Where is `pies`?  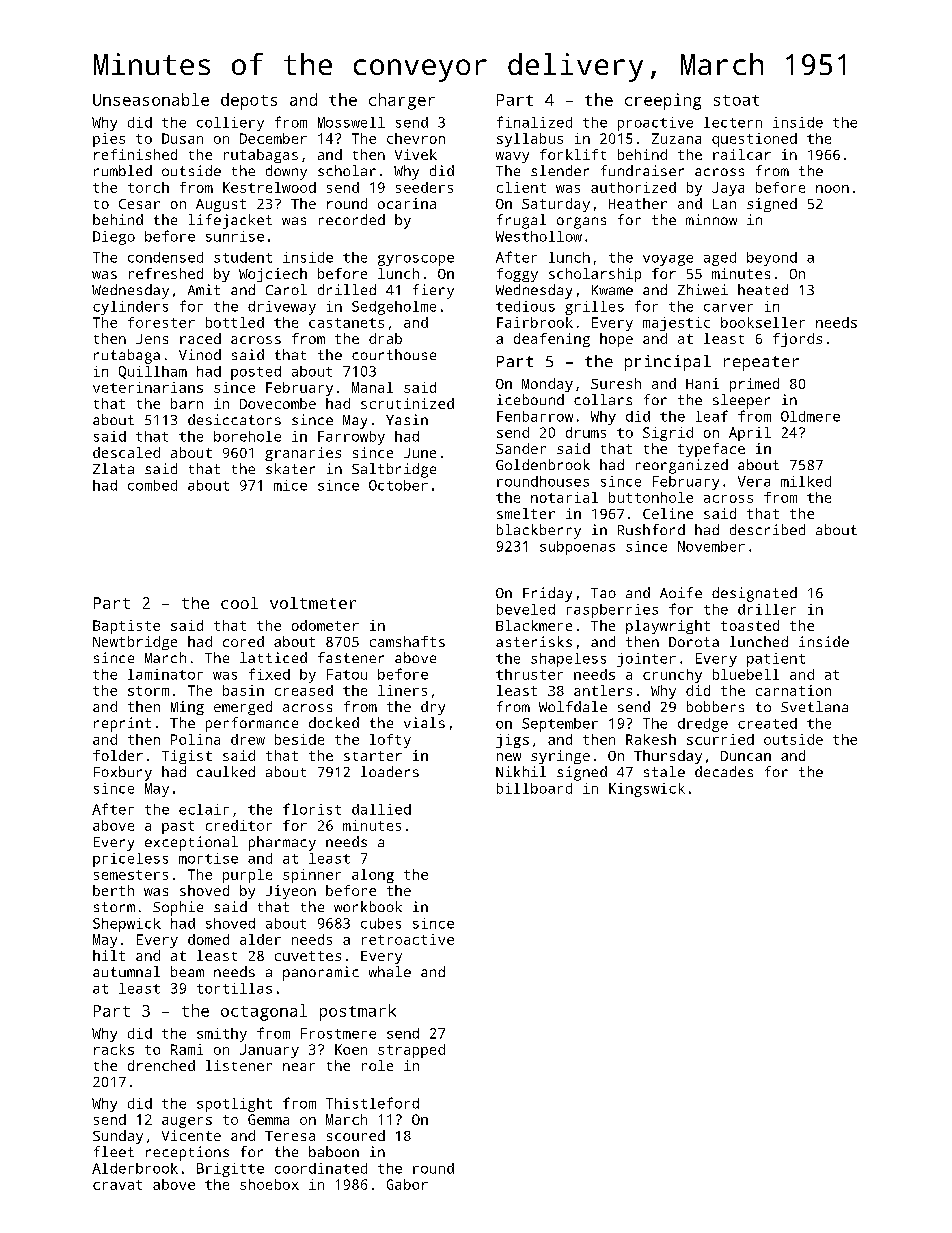 pies is located at coordinates (109, 140).
